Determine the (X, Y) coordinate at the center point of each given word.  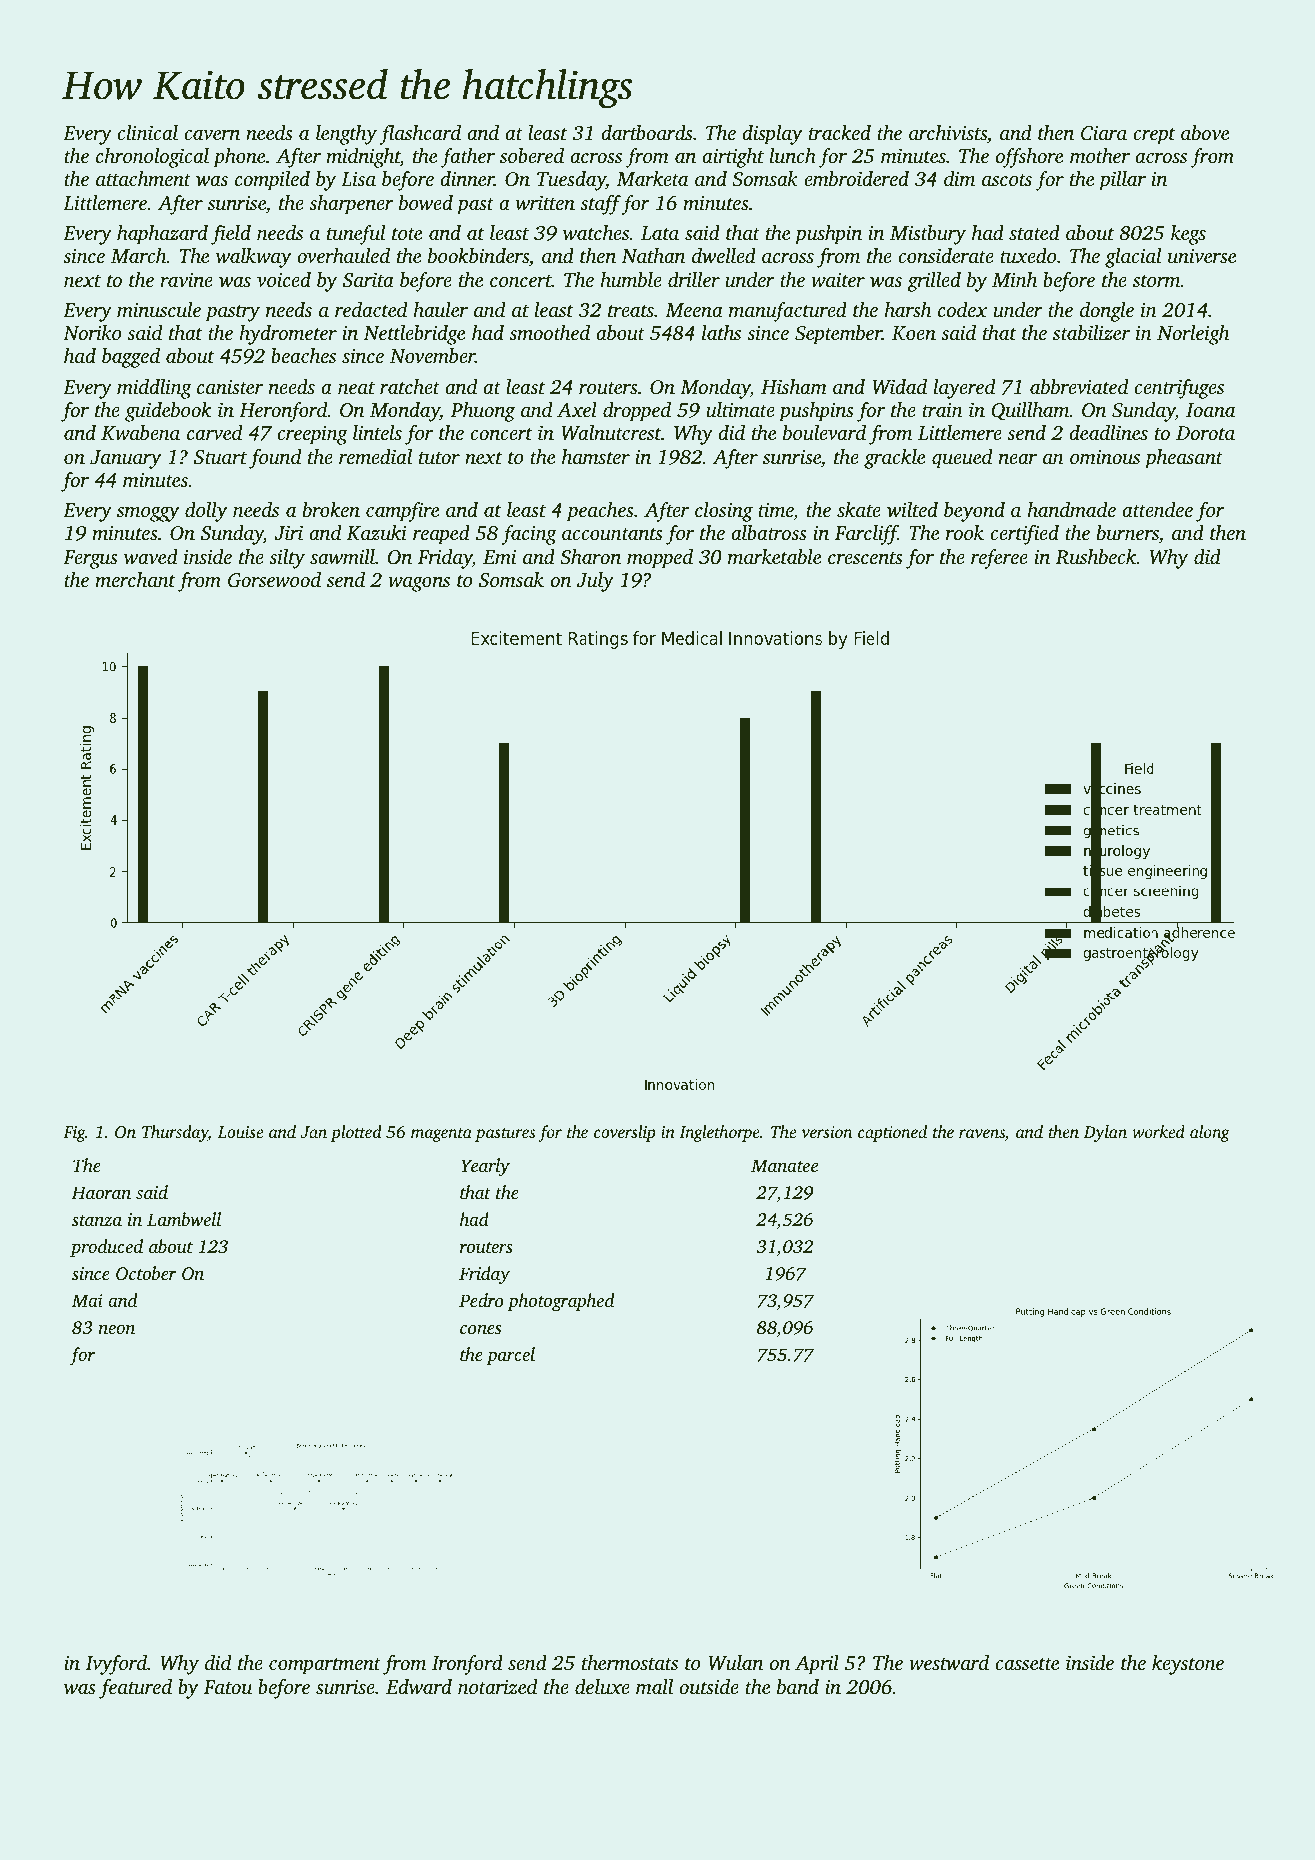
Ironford (467, 1665)
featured (135, 1689)
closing (724, 512)
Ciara (1104, 133)
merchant (135, 579)
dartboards (647, 132)
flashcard (420, 135)
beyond (974, 512)
